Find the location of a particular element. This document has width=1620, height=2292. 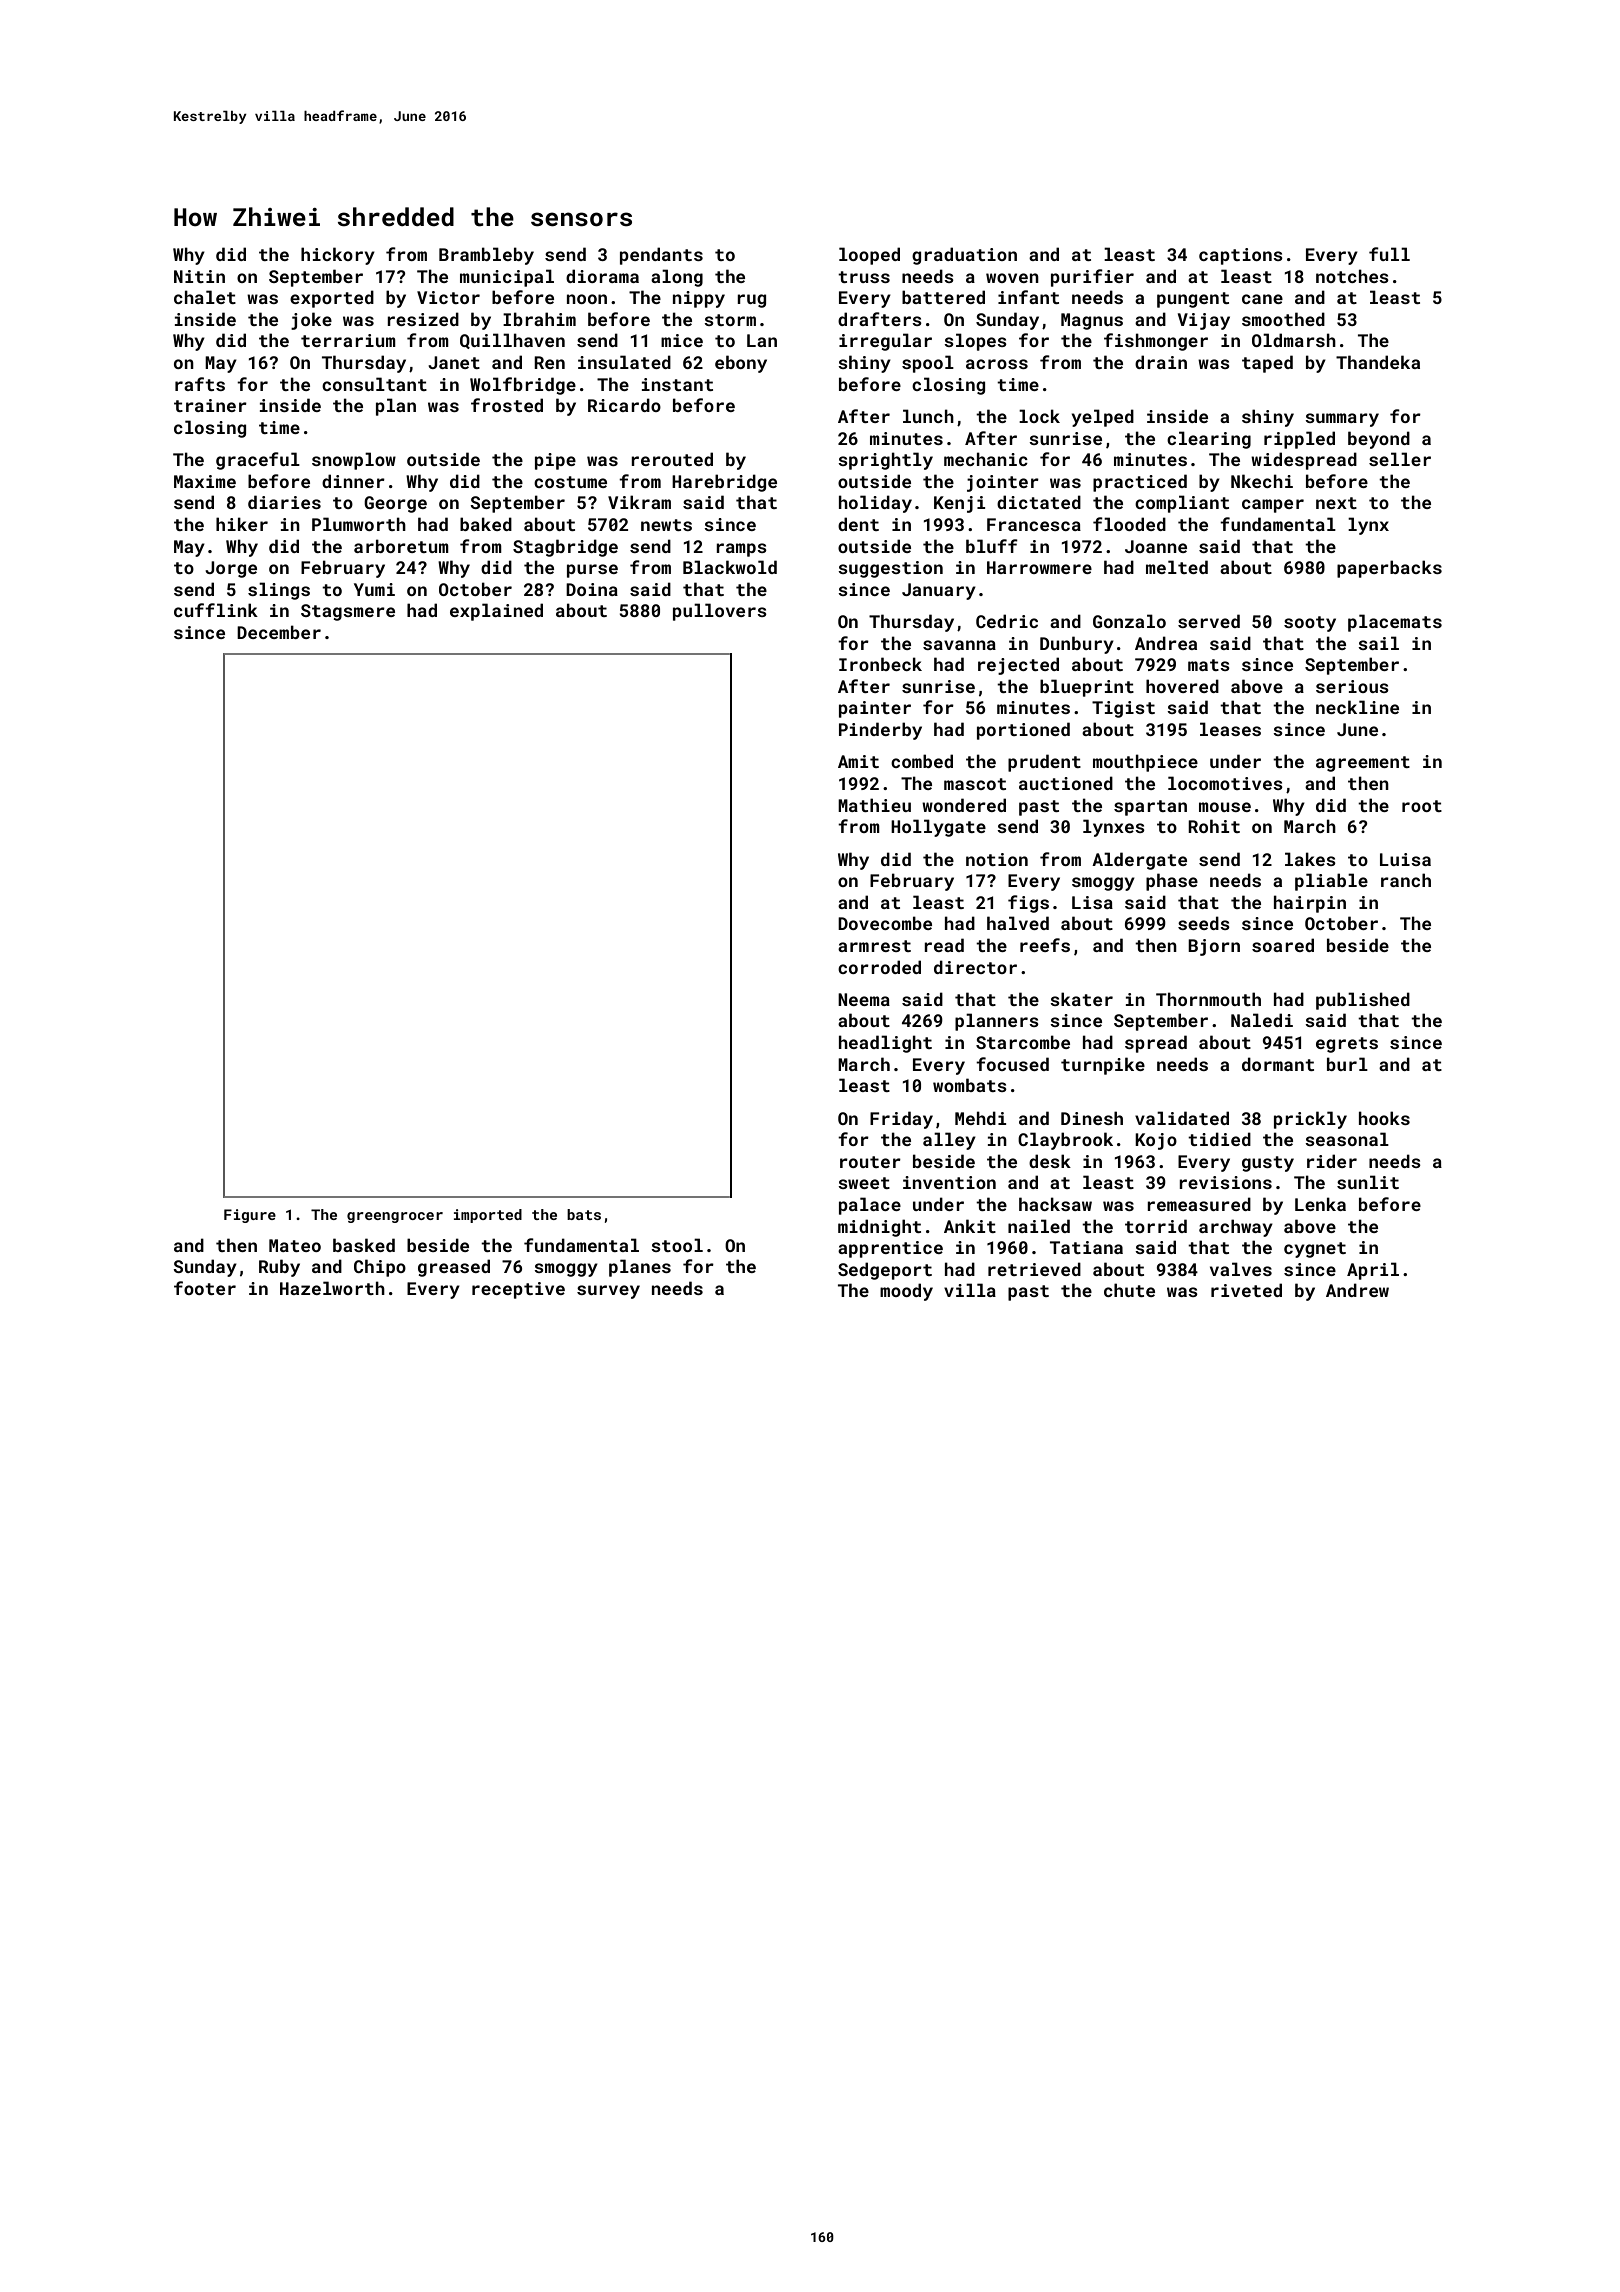

trainer is located at coordinates (210, 405).
